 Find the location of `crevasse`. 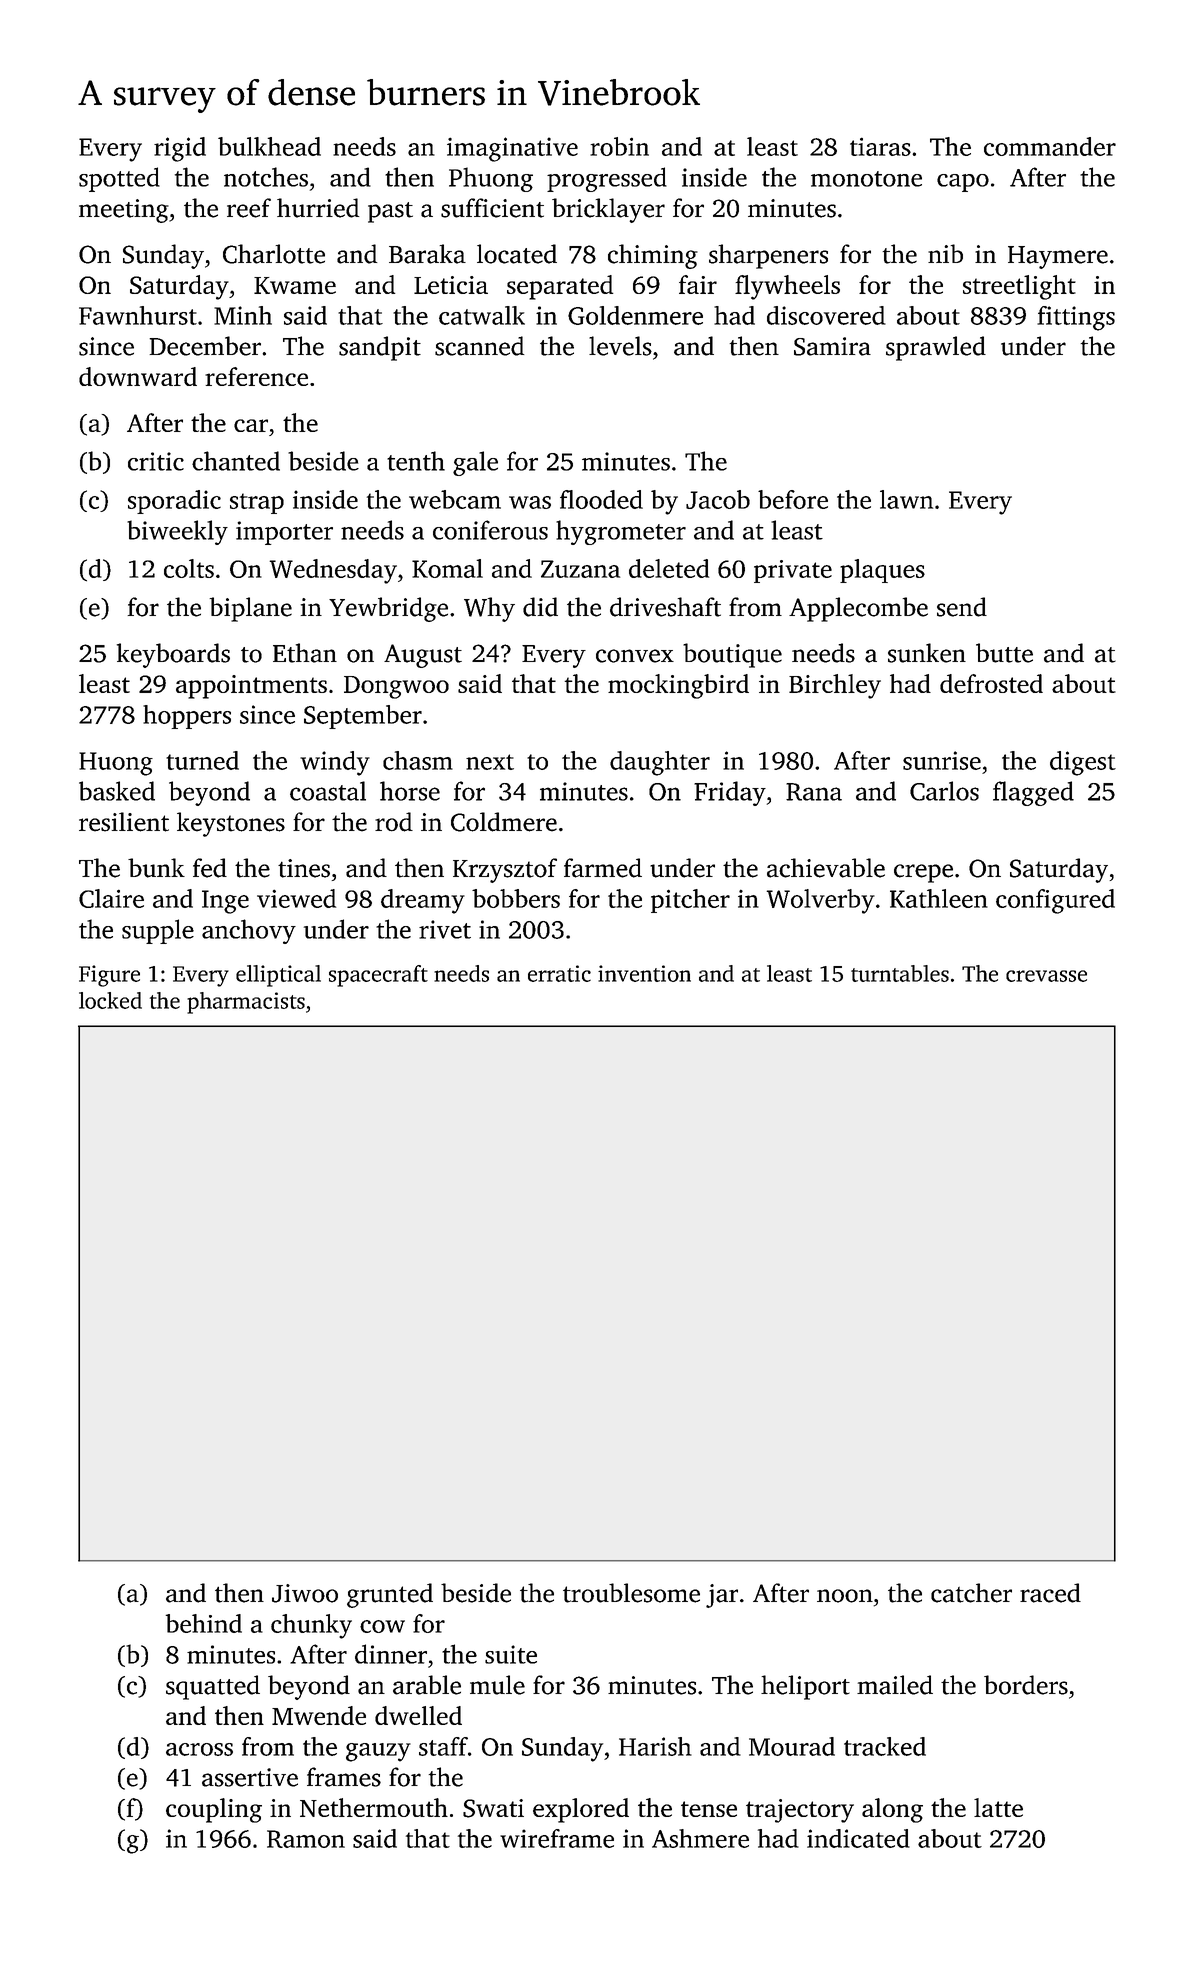

crevasse is located at coordinates (1046, 976).
